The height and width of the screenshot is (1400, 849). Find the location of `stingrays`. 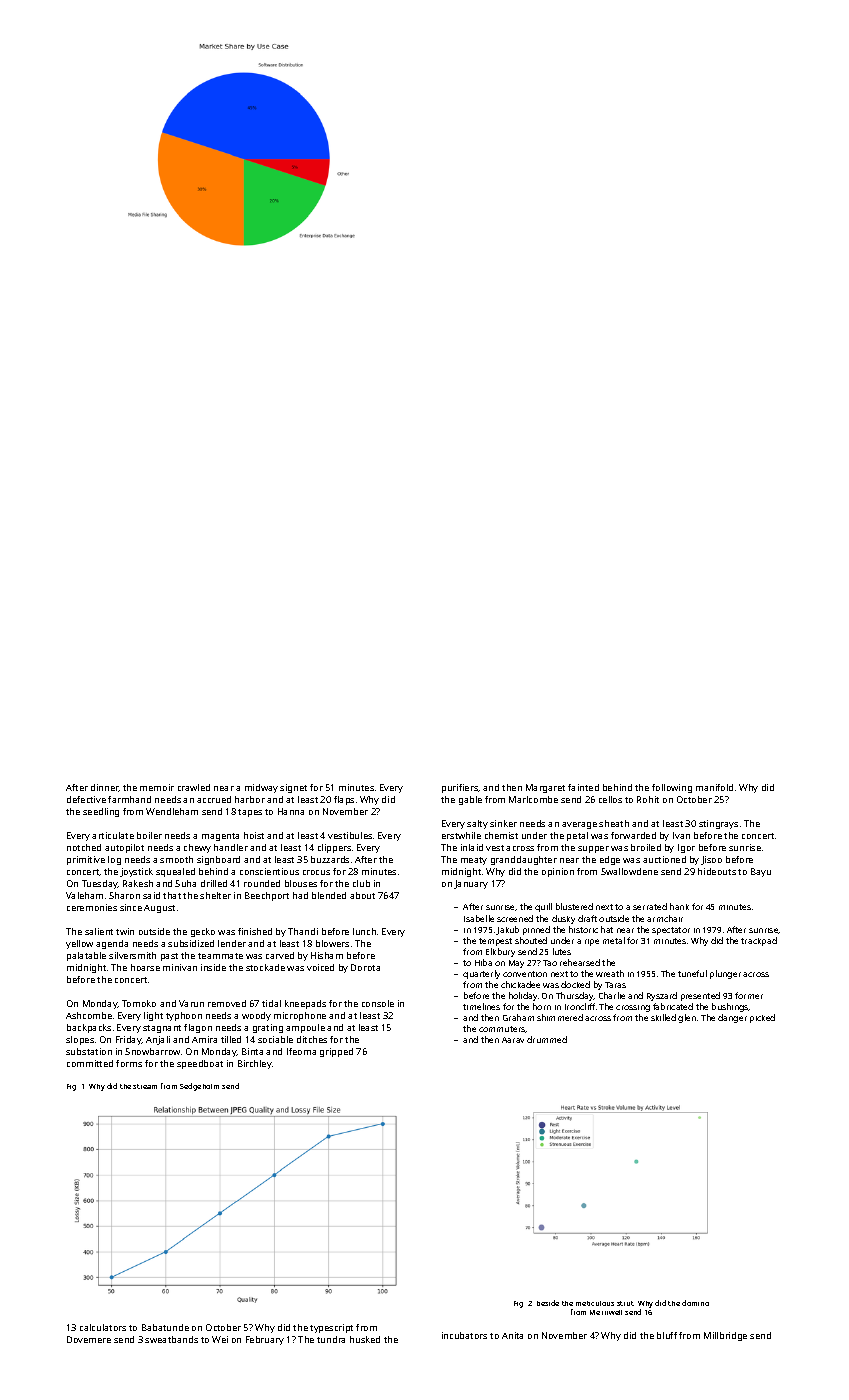

stingrays is located at coordinates (718, 824).
